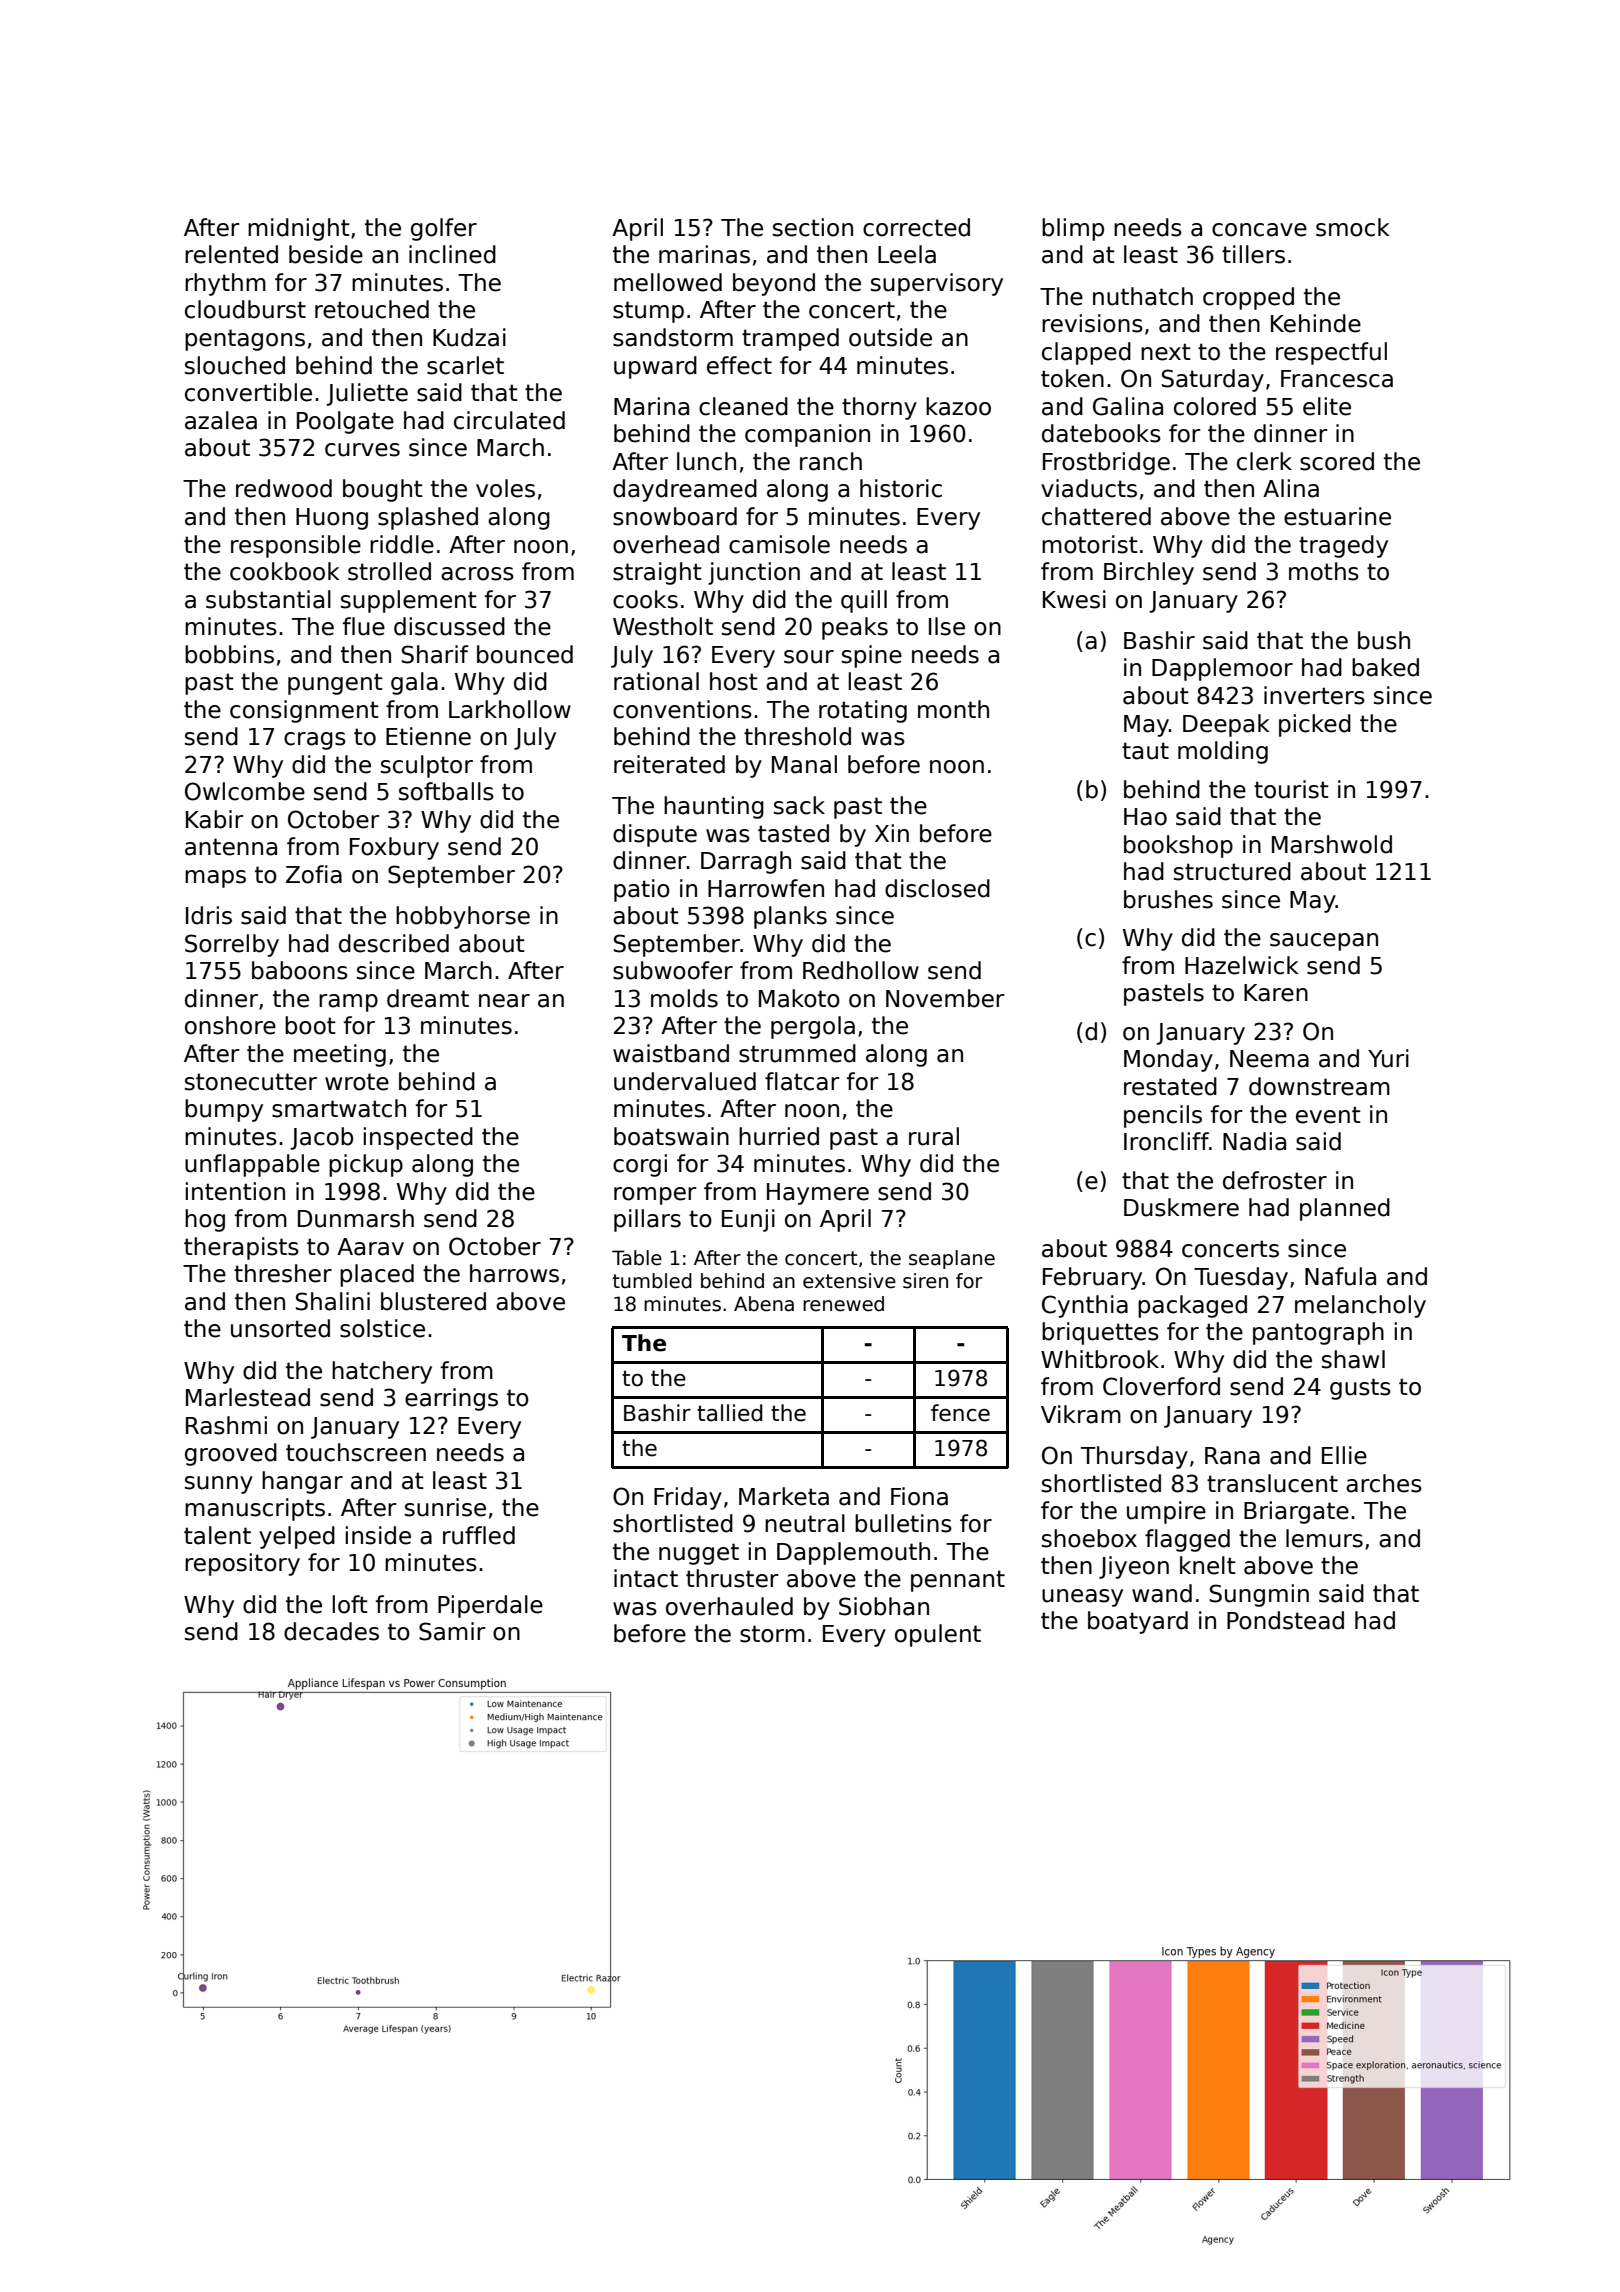 The height and width of the image is (2292, 1620). What do you see at coordinates (1384, 640) in the image?
I see `bush` at bounding box center [1384, 640].
